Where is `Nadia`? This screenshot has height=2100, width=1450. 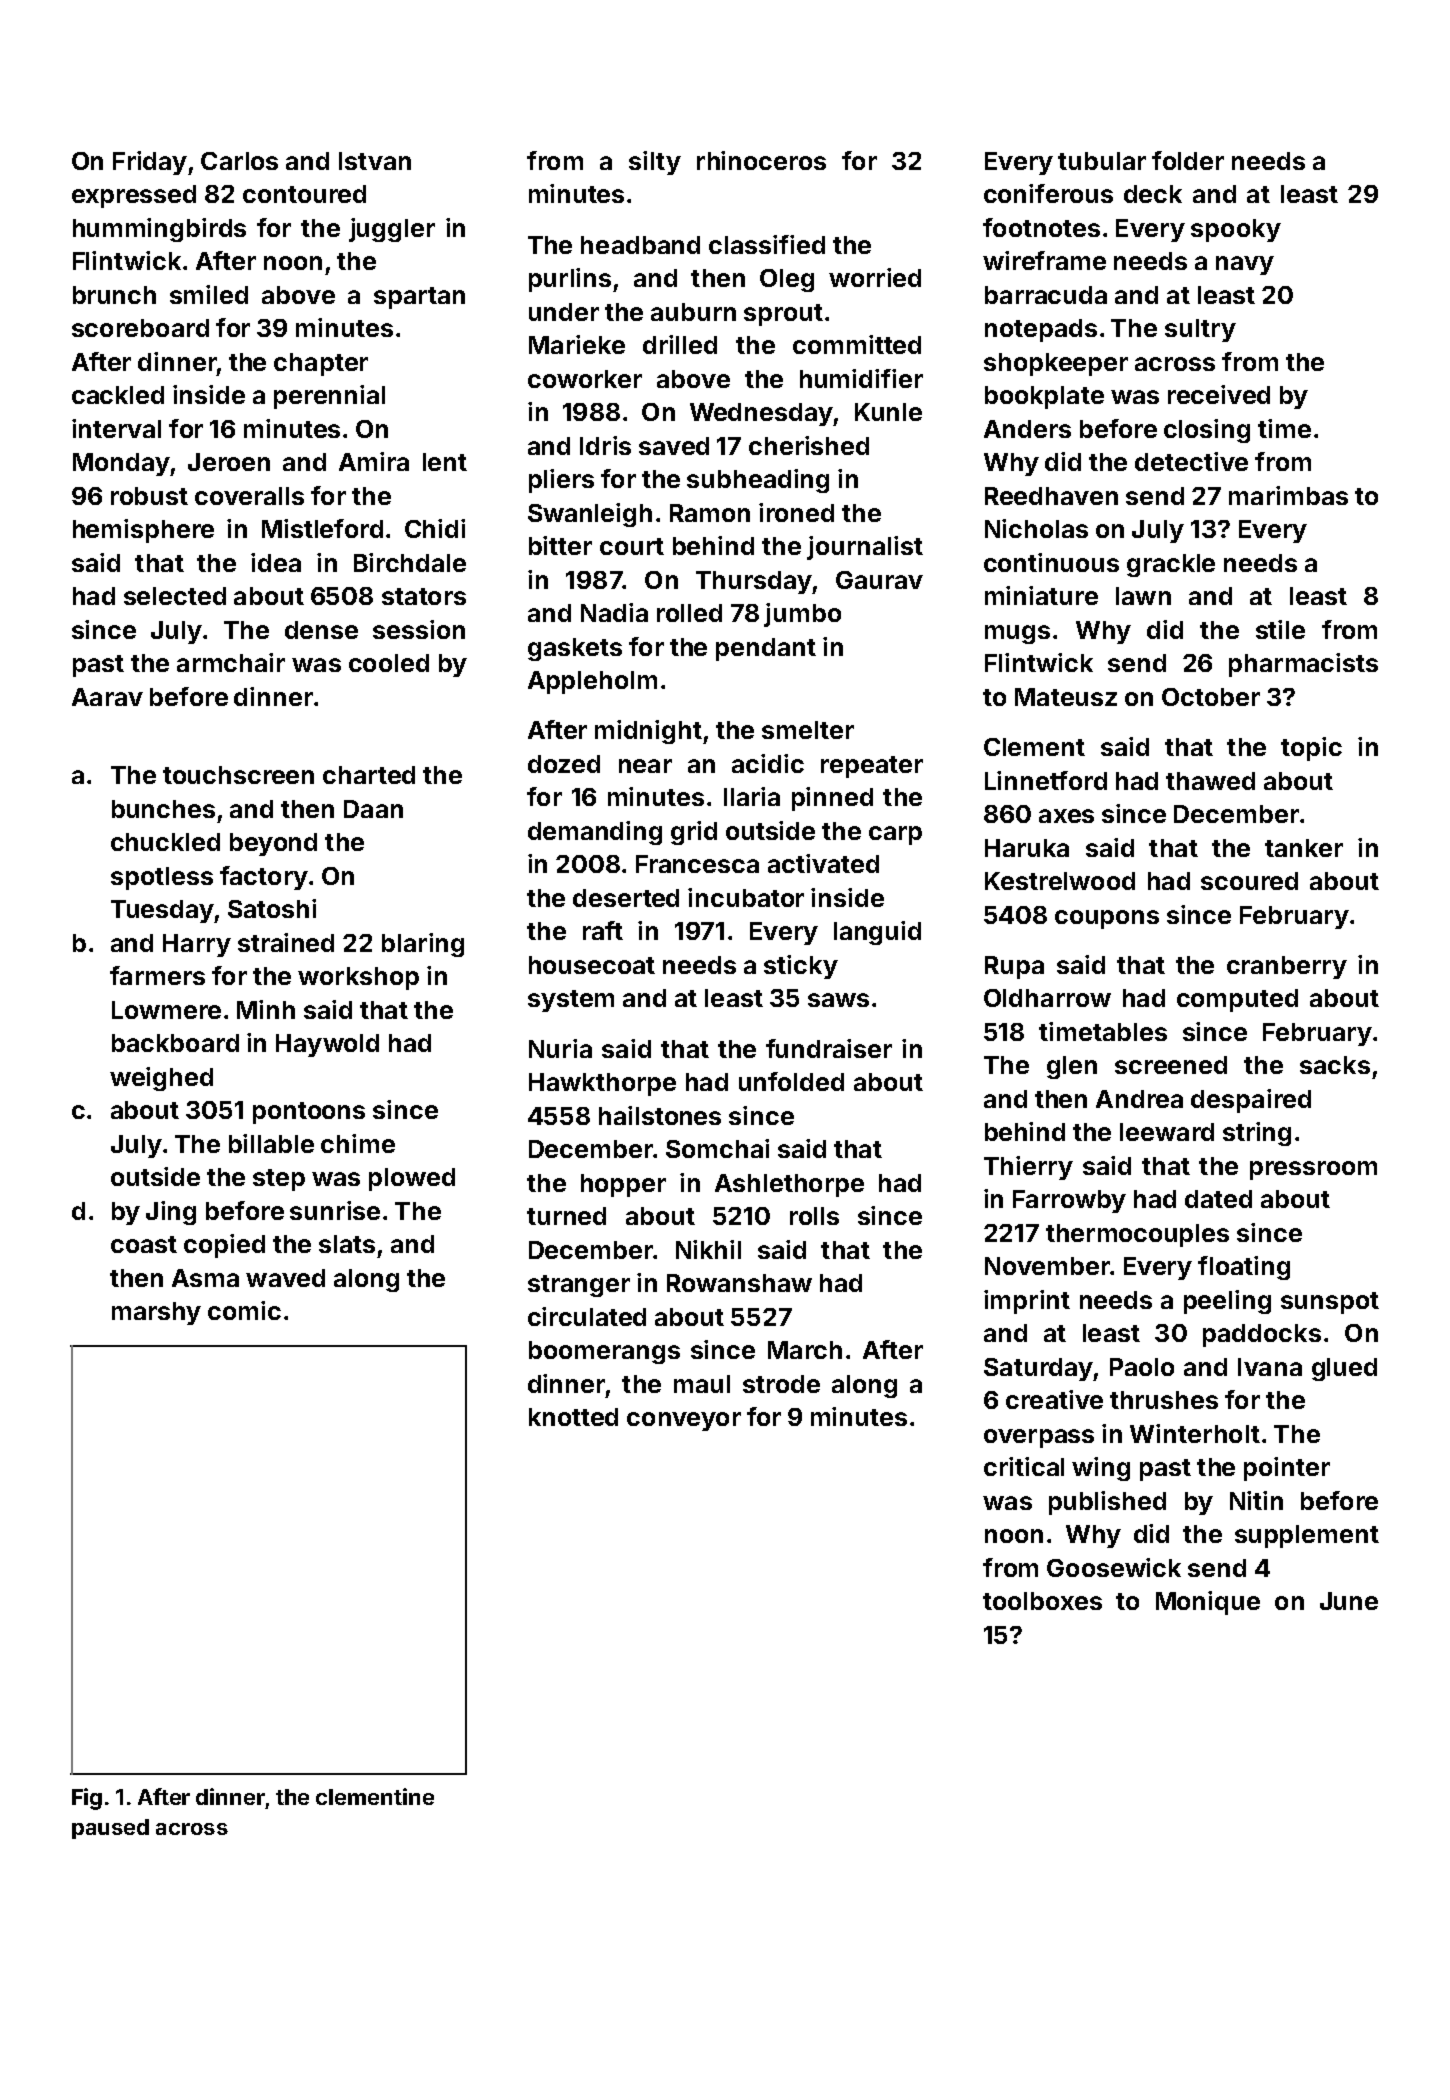 Nadia is located at coordinates (614, 612).
